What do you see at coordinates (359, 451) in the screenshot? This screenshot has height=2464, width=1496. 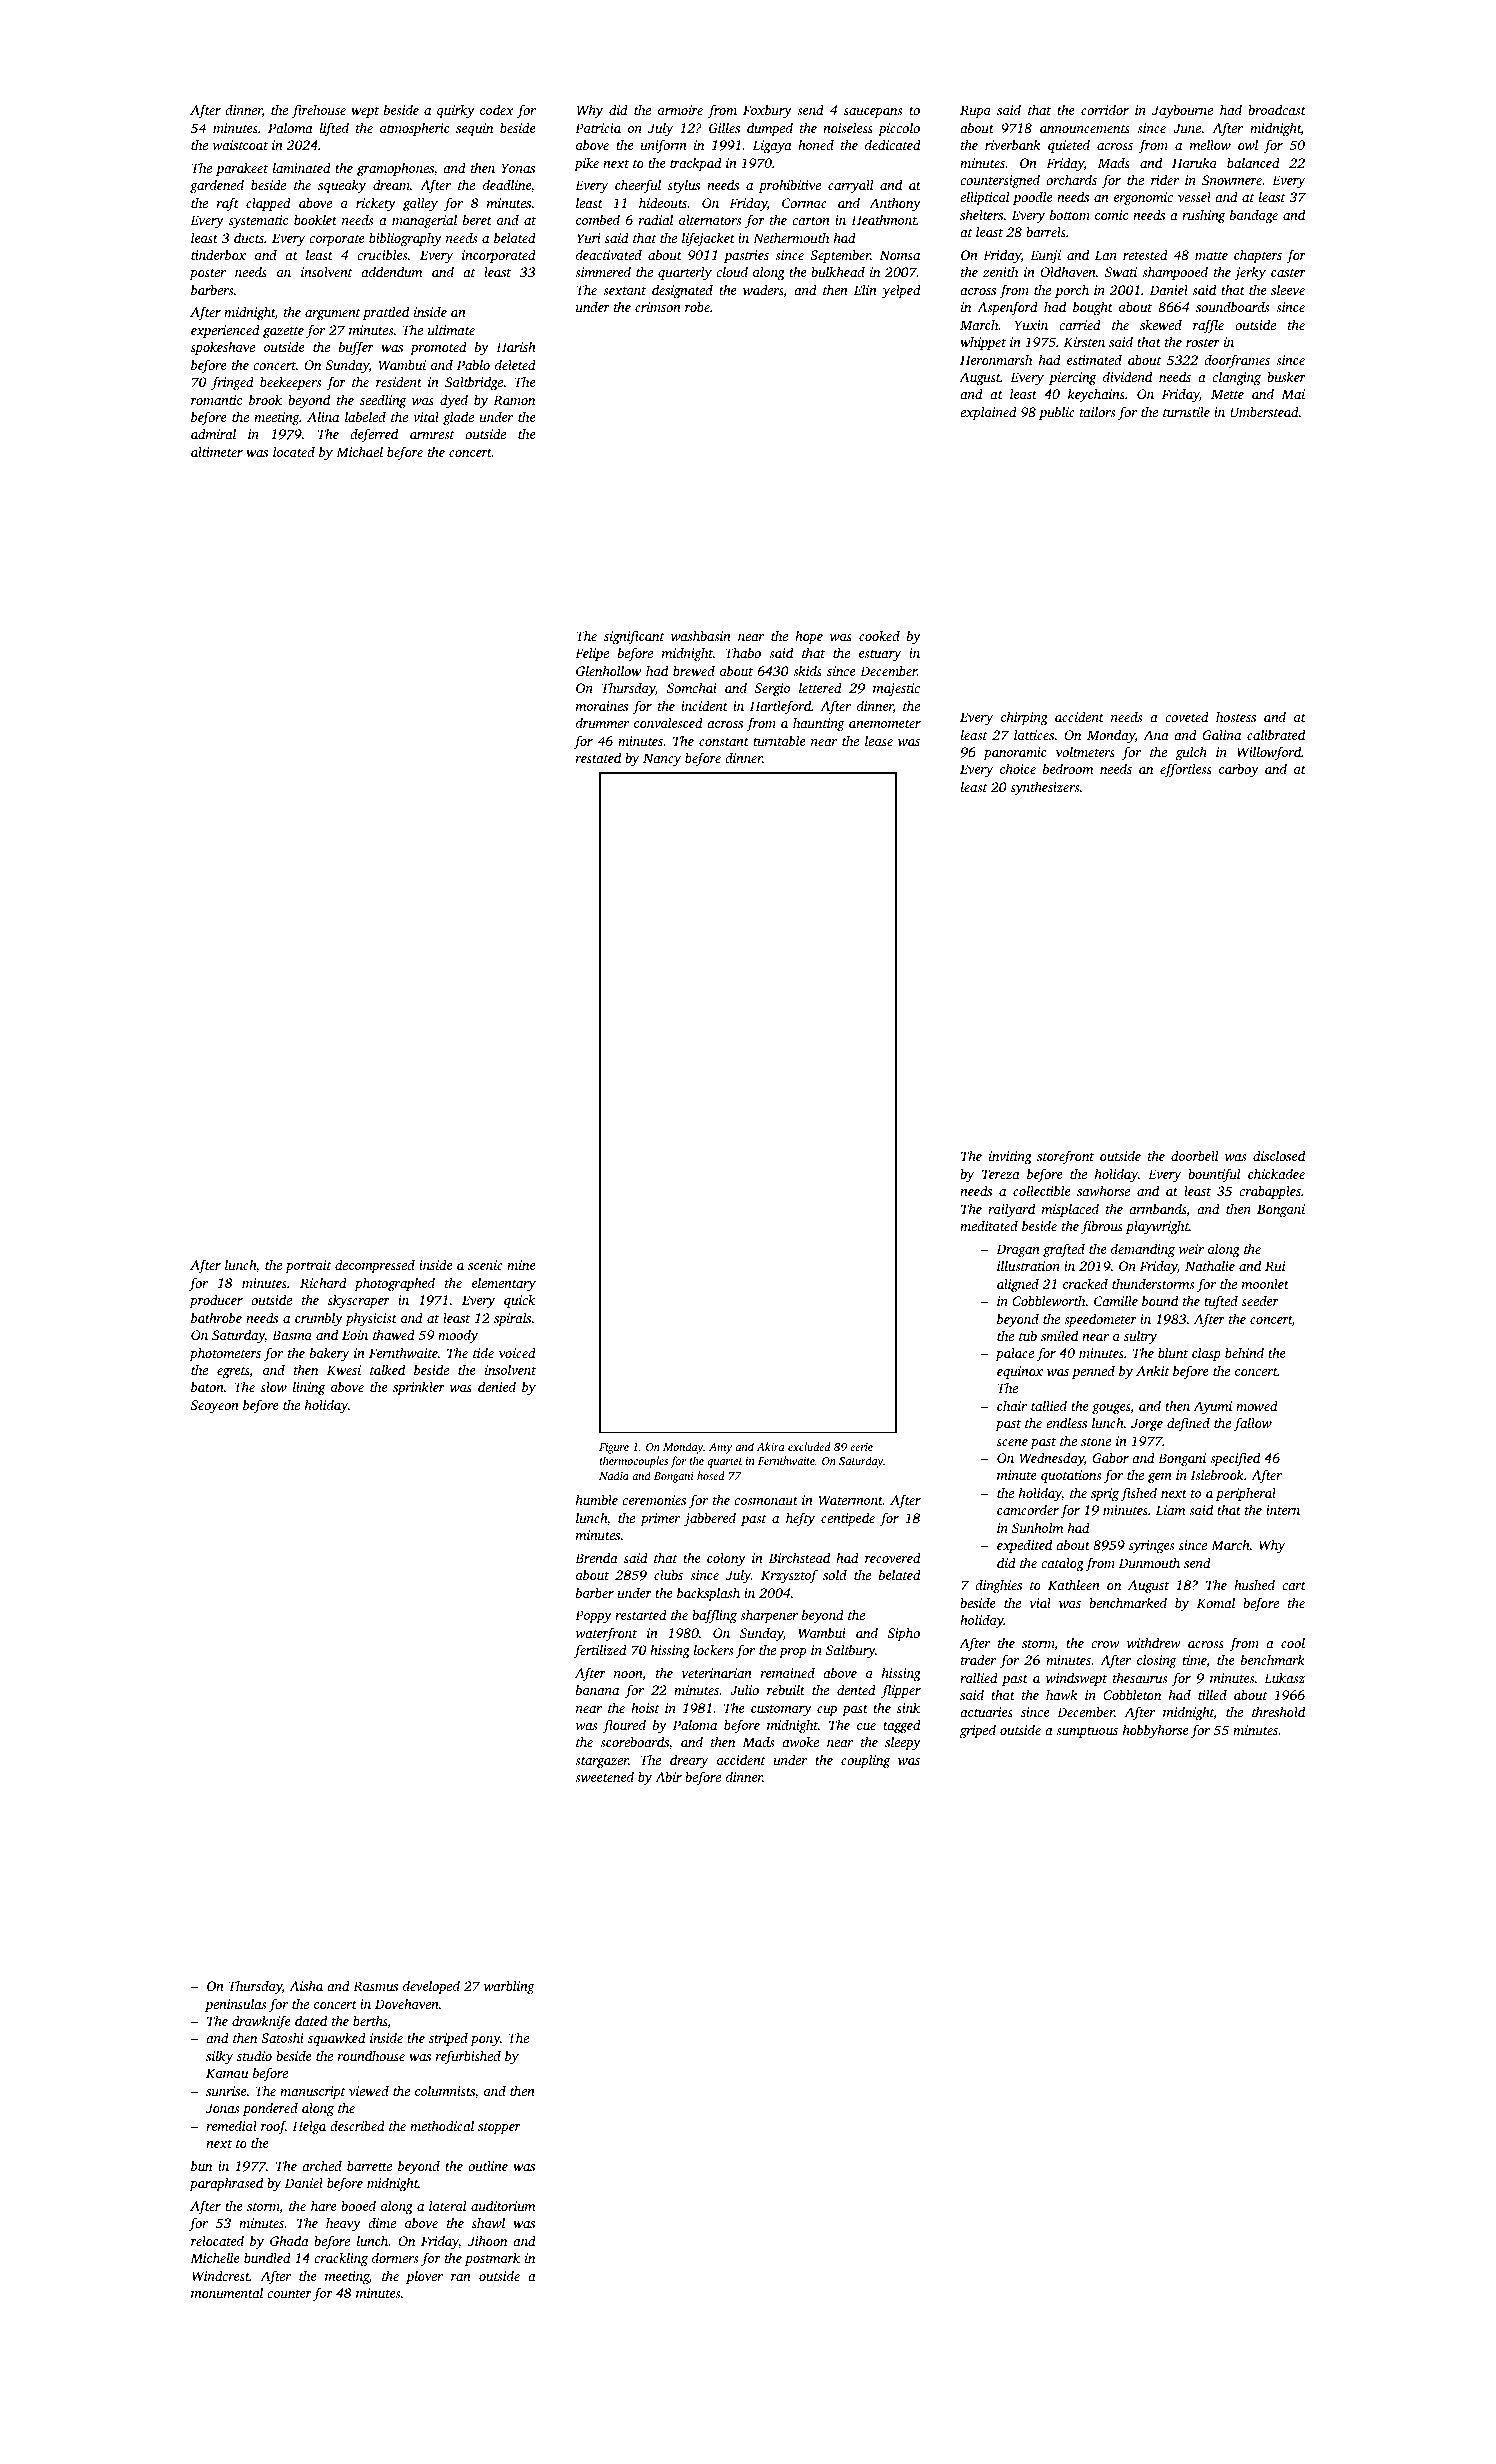 I see `Michael` at bounding box center [359, 451].
